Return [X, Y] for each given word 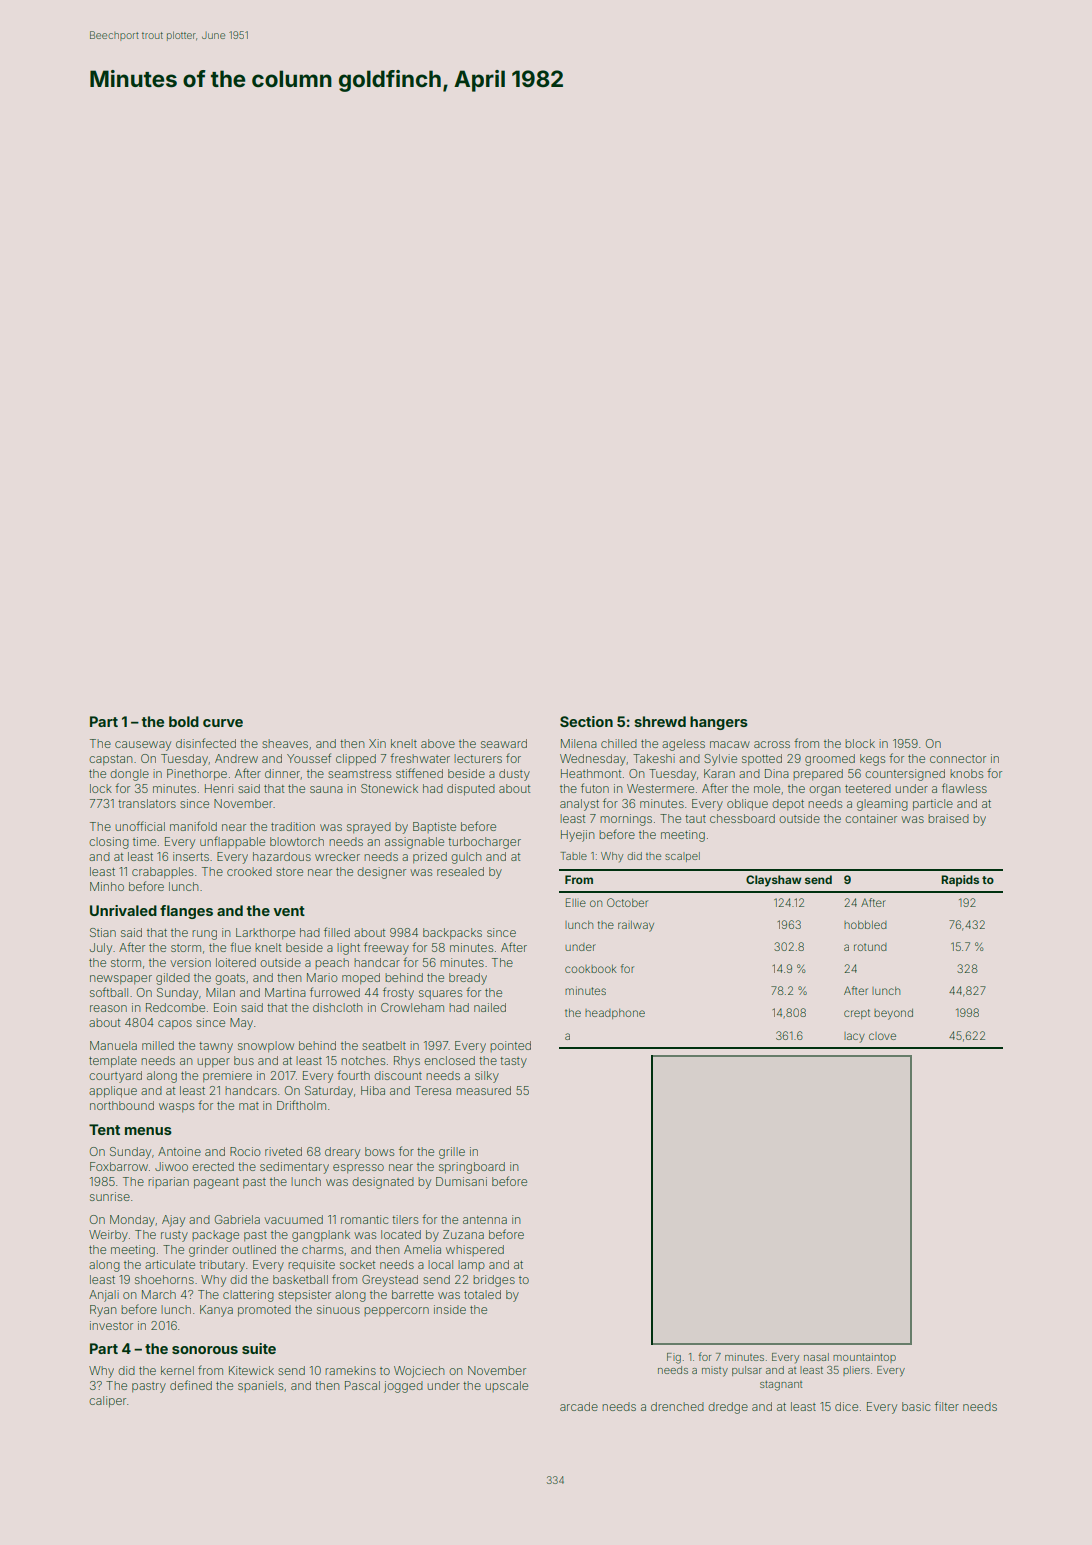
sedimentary [294, 1168]
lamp [471, 1265]
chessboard [742, 818]
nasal [816, 1357]
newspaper [121, 979]
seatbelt [384, 1045]
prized [430, 857]
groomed [830, 760]
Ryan [103, 1311]
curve [223, 723]
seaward [504, 743]
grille [452, 1153]
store [289, 872]
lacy [854, 1037]
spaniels [260, 1386]
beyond [893, 1014]
